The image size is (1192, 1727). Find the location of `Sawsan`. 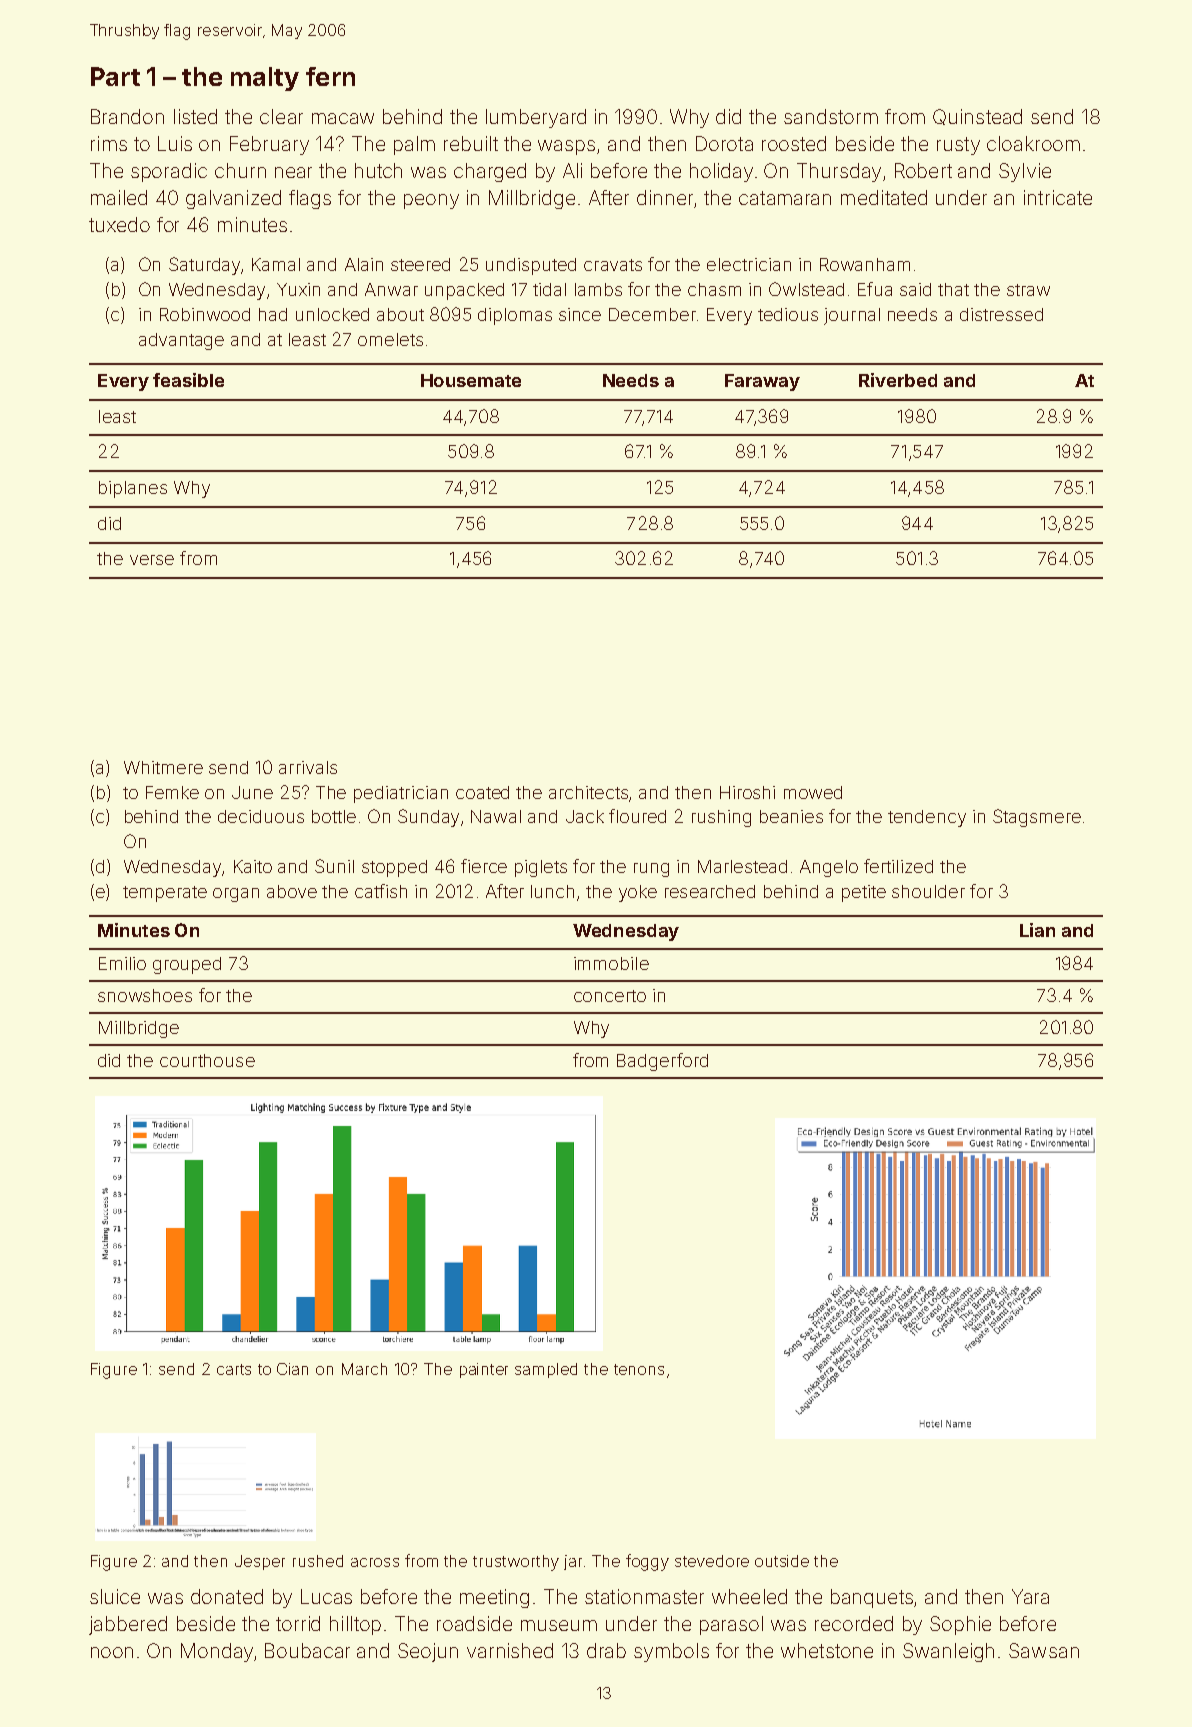

Sawsan is located at coordinates (1044, 1650).
